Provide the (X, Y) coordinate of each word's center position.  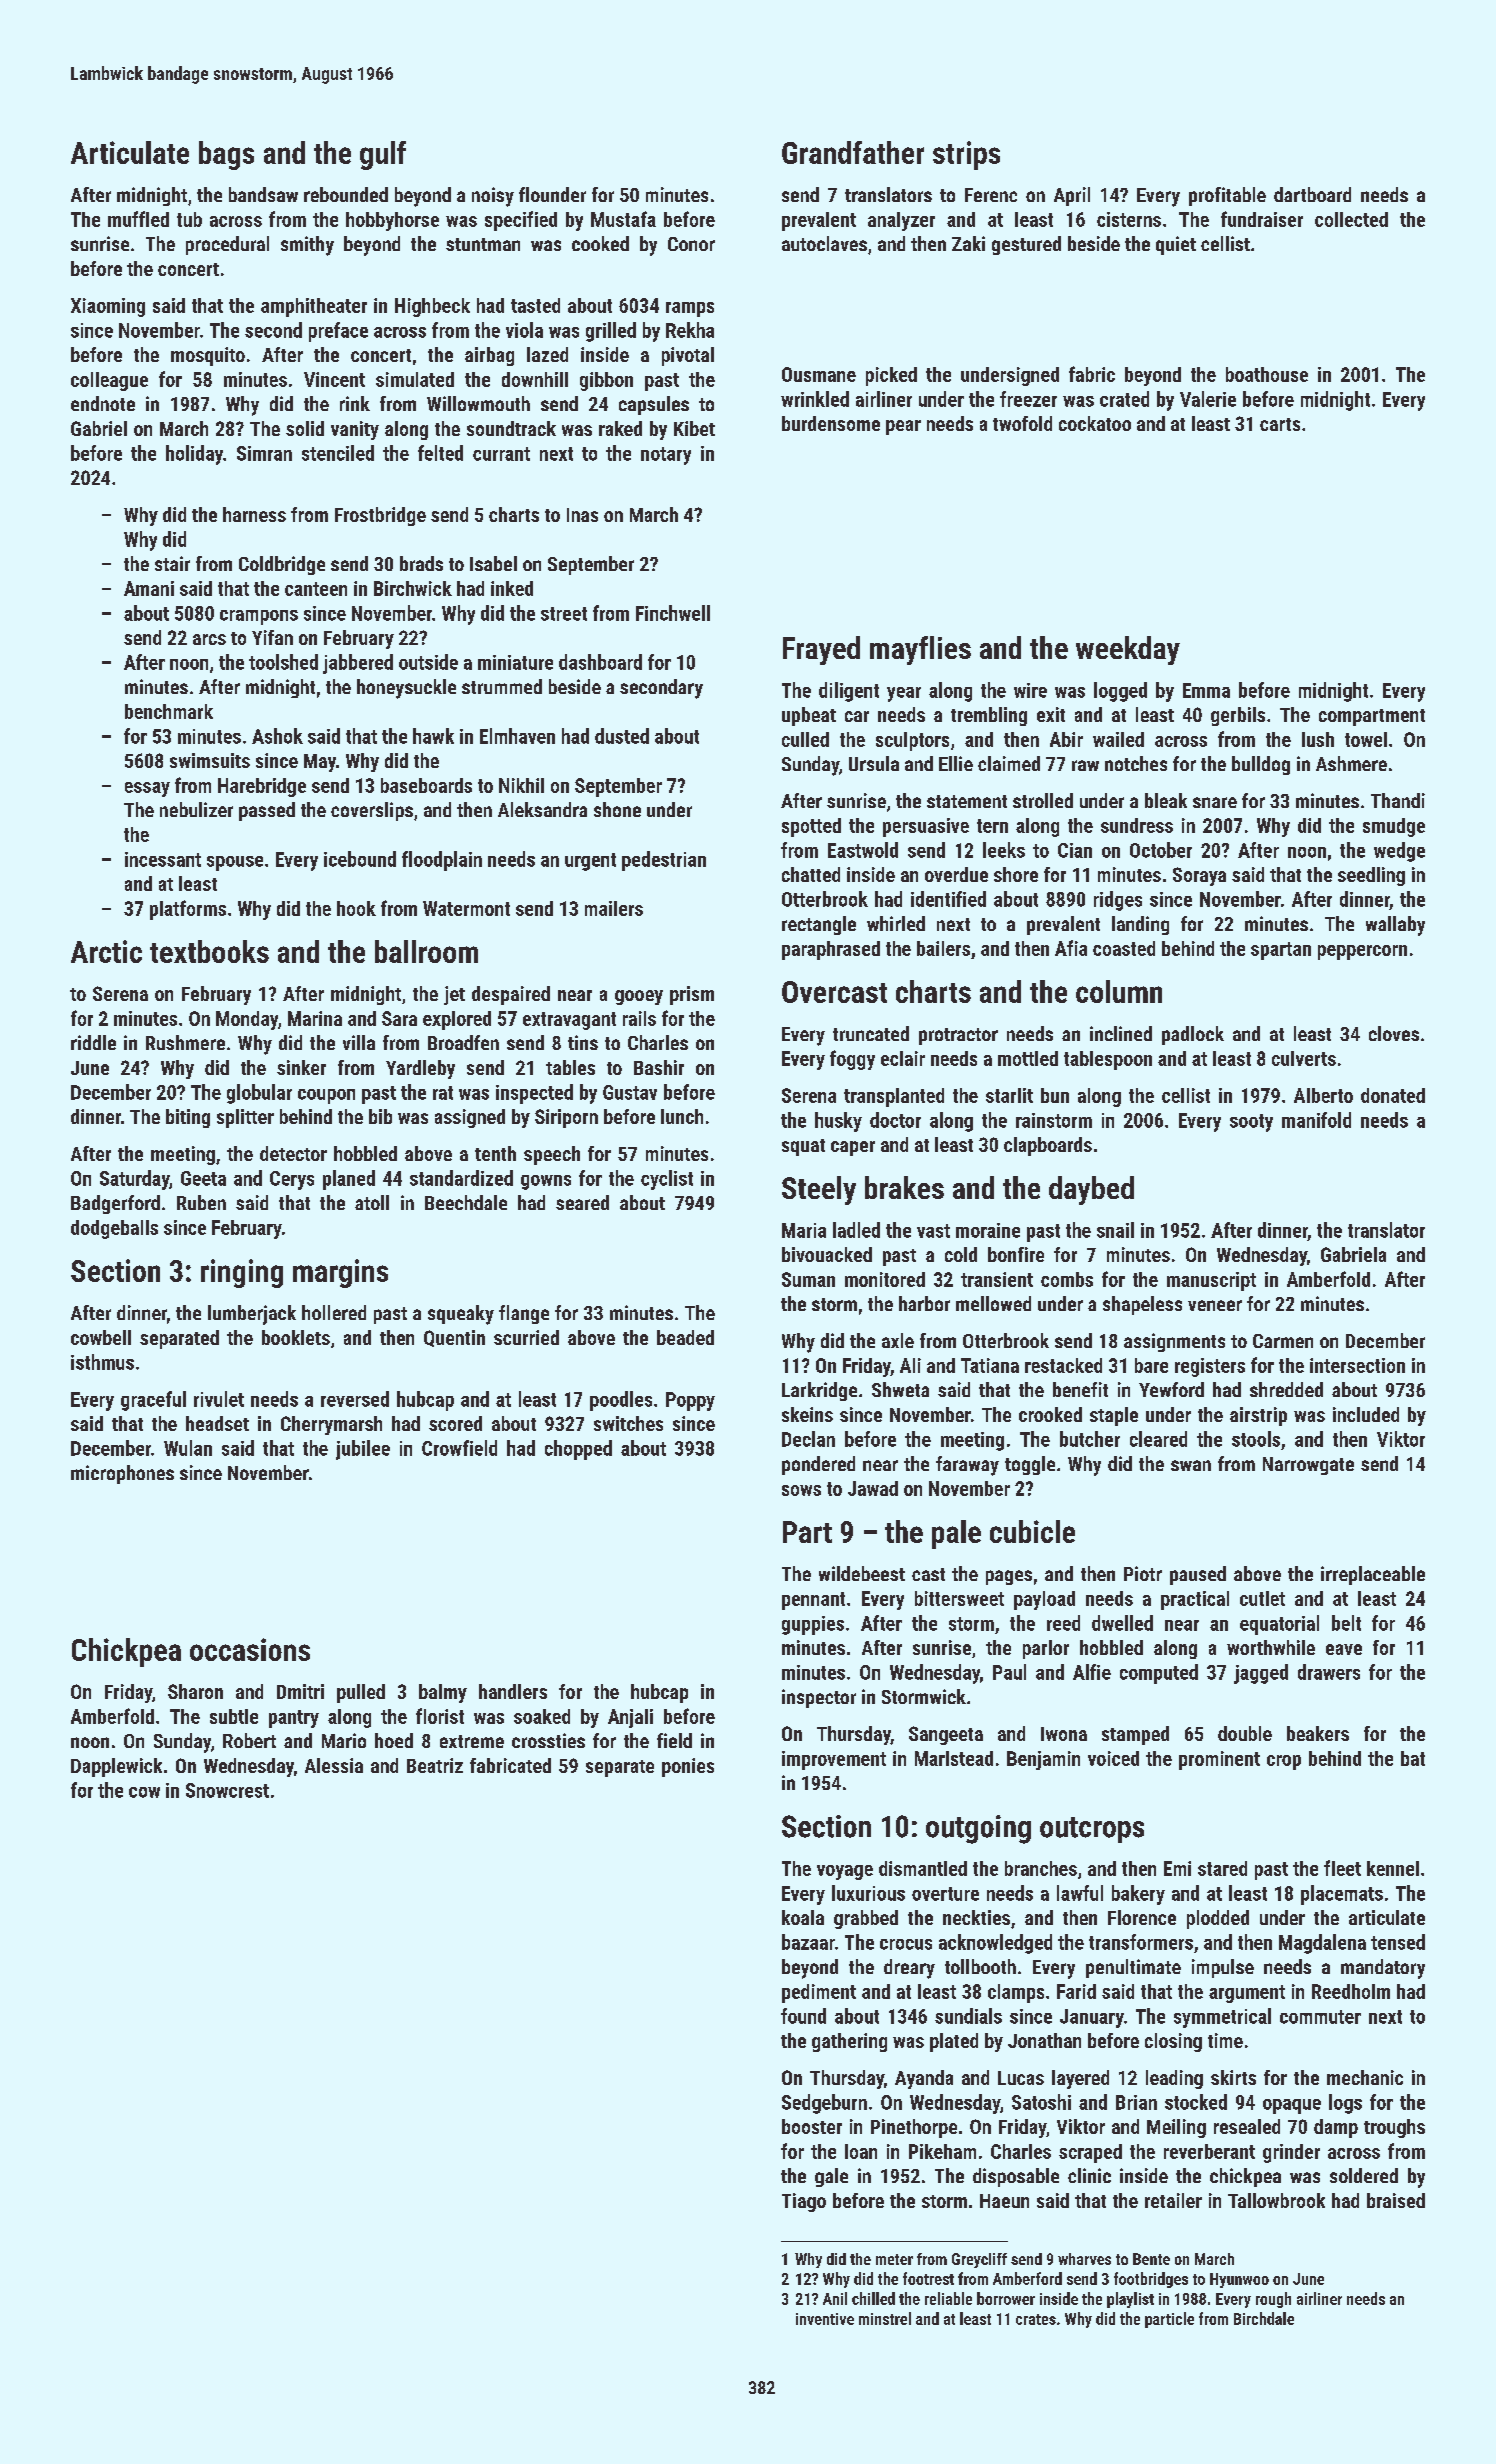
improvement (834, 1760)
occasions (250, 1649)
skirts (1233, 2077)
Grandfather (853, 152)
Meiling (1176, 2128)
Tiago (804, 2202)
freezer (1028, 399)
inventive (825, 2319)
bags (226, 155)
